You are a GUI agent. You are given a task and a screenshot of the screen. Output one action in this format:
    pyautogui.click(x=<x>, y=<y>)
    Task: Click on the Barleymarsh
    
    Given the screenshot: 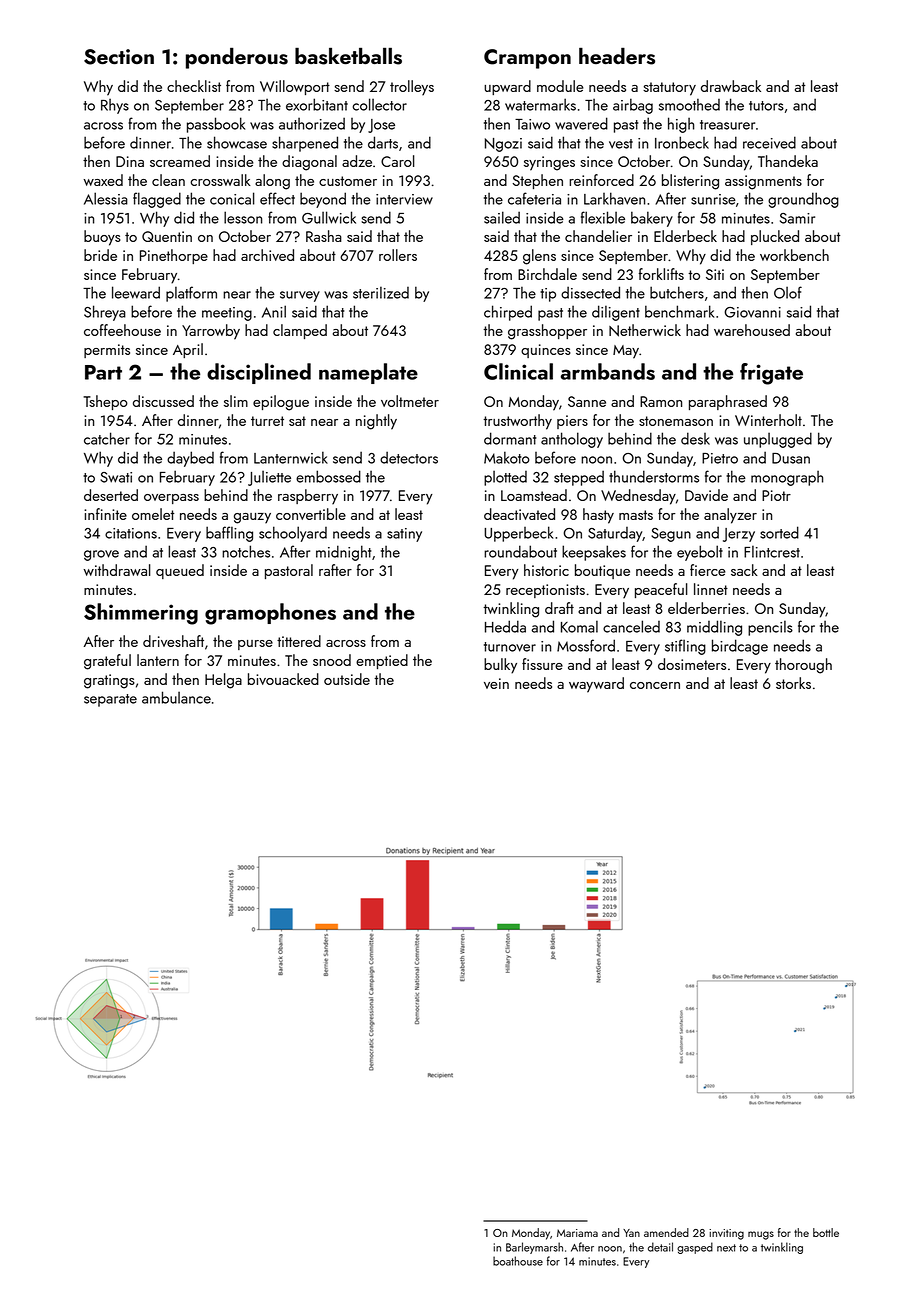 What is the action you would take?
    pyautogui.click(x=534, y=1248)
